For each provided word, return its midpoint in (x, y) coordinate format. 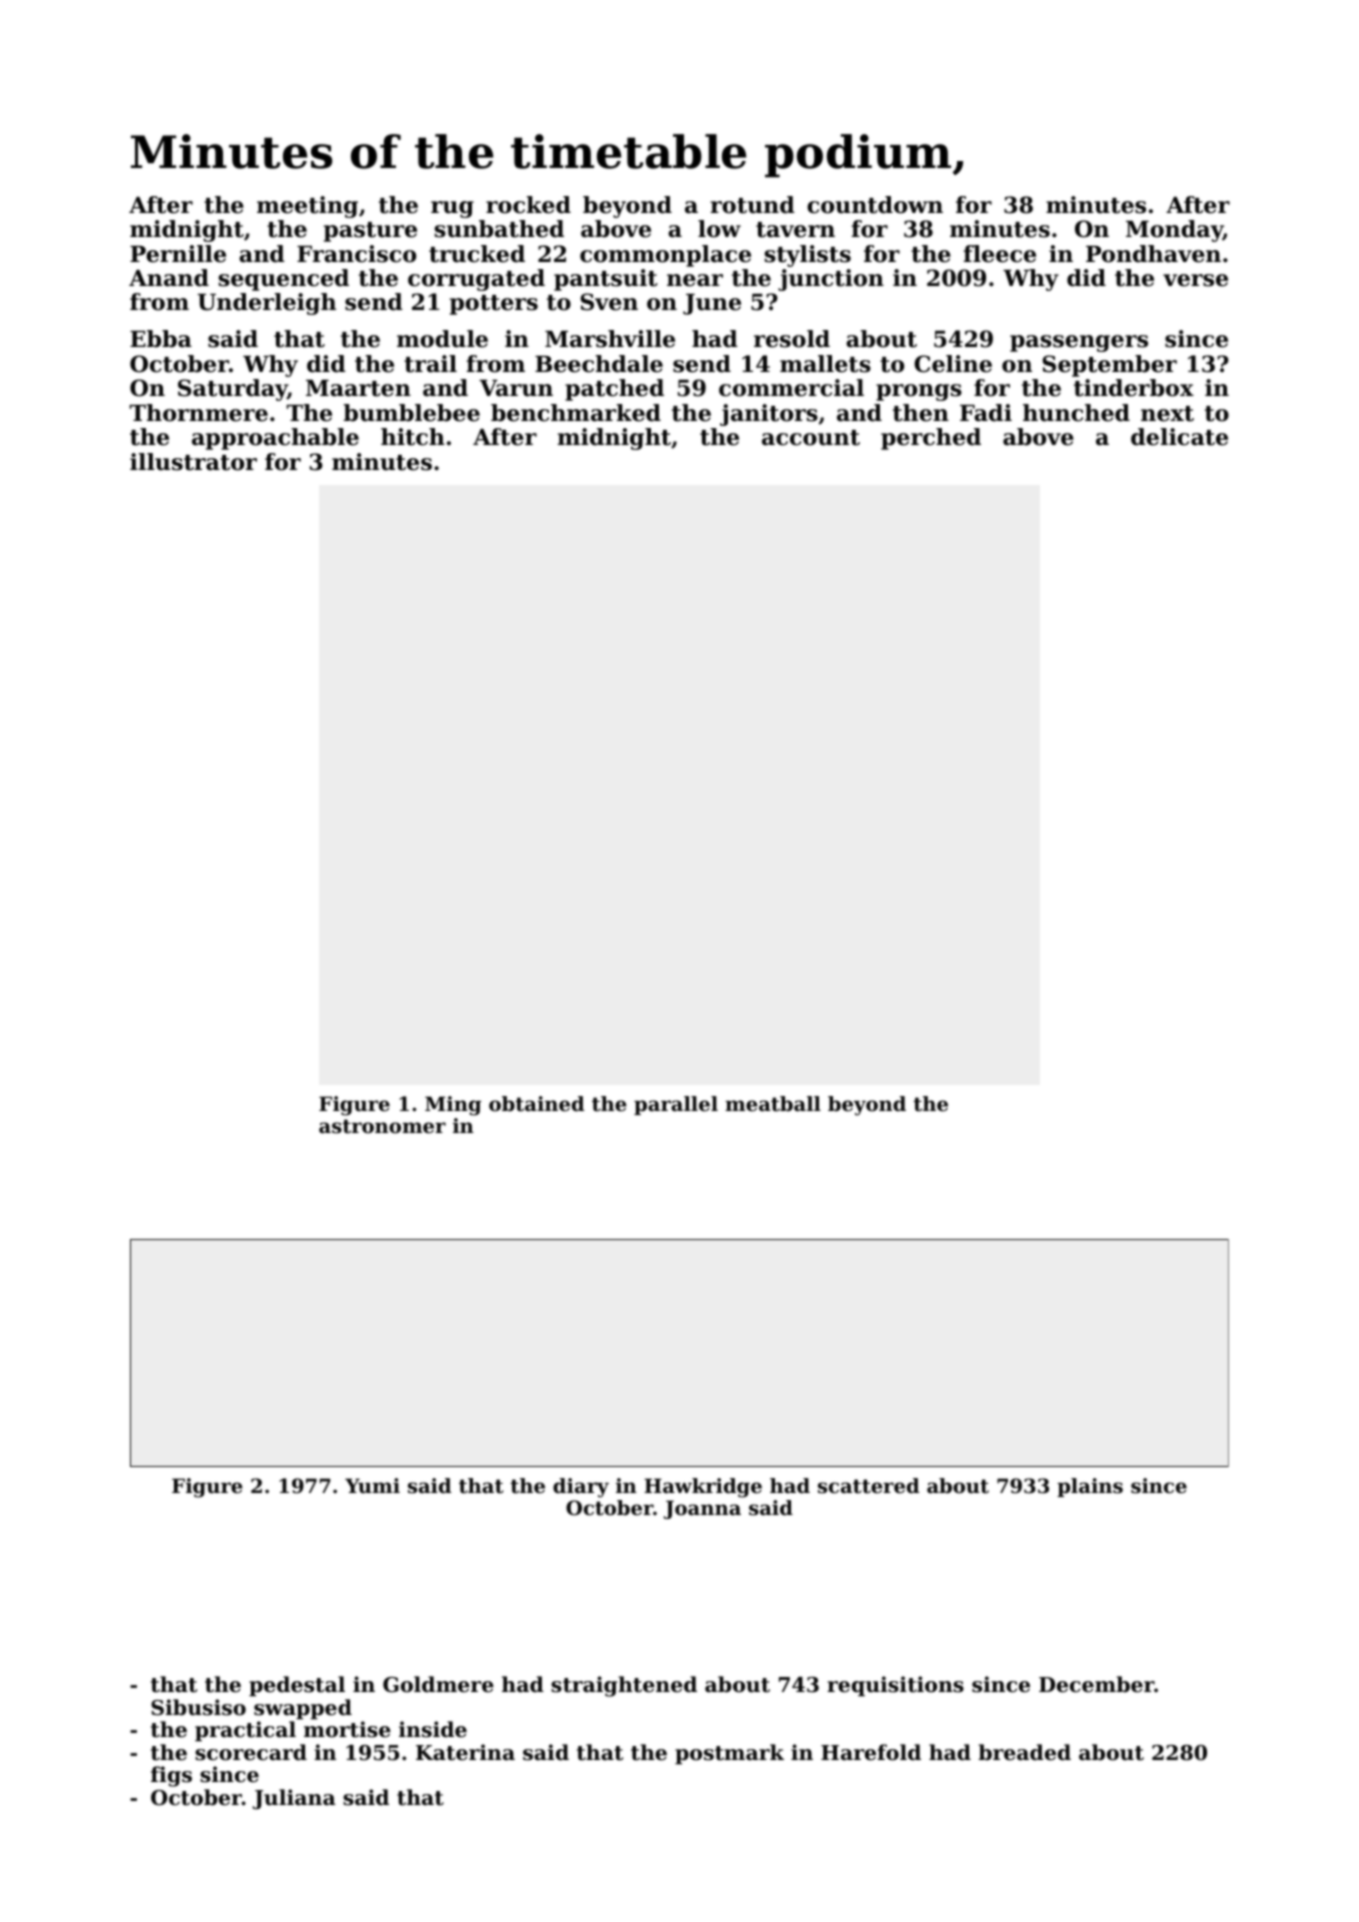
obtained (536, 1104)
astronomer (382, 1126)
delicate (1179, 437)
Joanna (702, 1509)
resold (792, 339)
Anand (169, 278)
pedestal (297, 1686)
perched (931, 439)
